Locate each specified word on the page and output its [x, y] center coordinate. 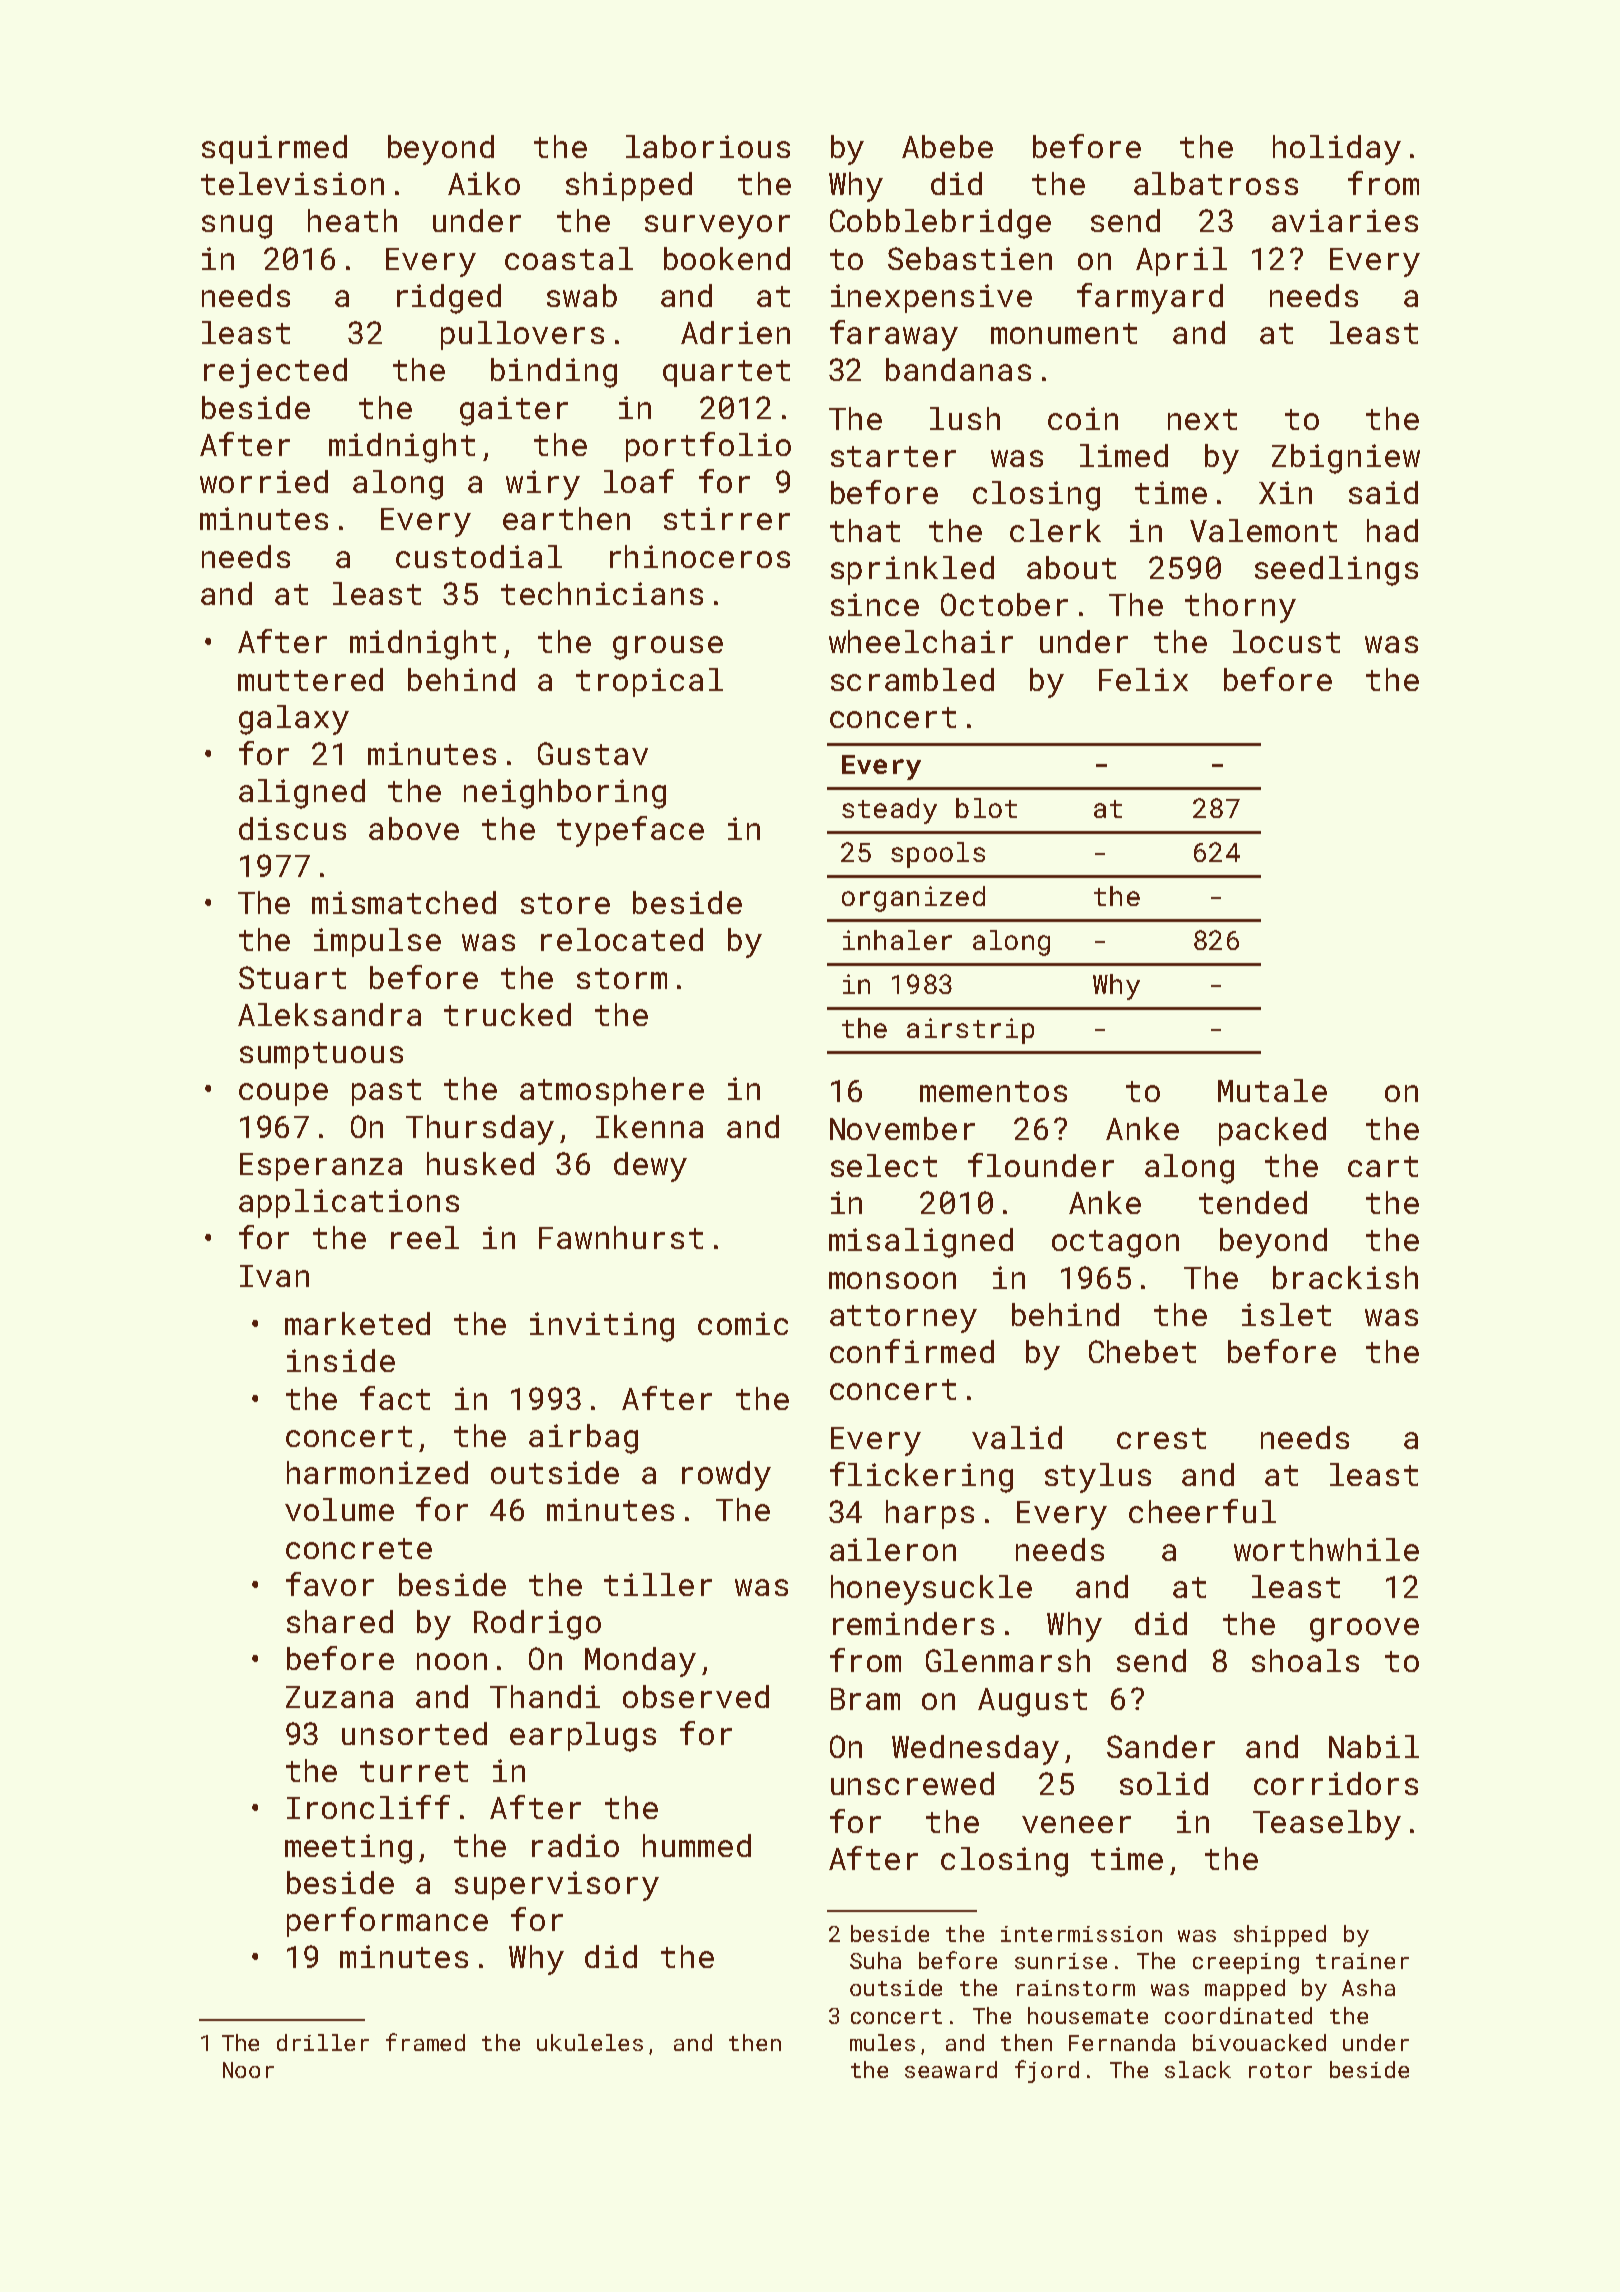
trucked [507, 1014]
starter [893, 456]
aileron [893, 1549]
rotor [1280, 2070]
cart [1383, 1166]
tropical [649, 682]
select [884, 1165]
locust [1286, 641]
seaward [951, 2069]
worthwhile [1326, 1549]
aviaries [1345, 220]
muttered [310, 679]
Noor [248, 2070]
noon [452, 1661]
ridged [449, 299]
